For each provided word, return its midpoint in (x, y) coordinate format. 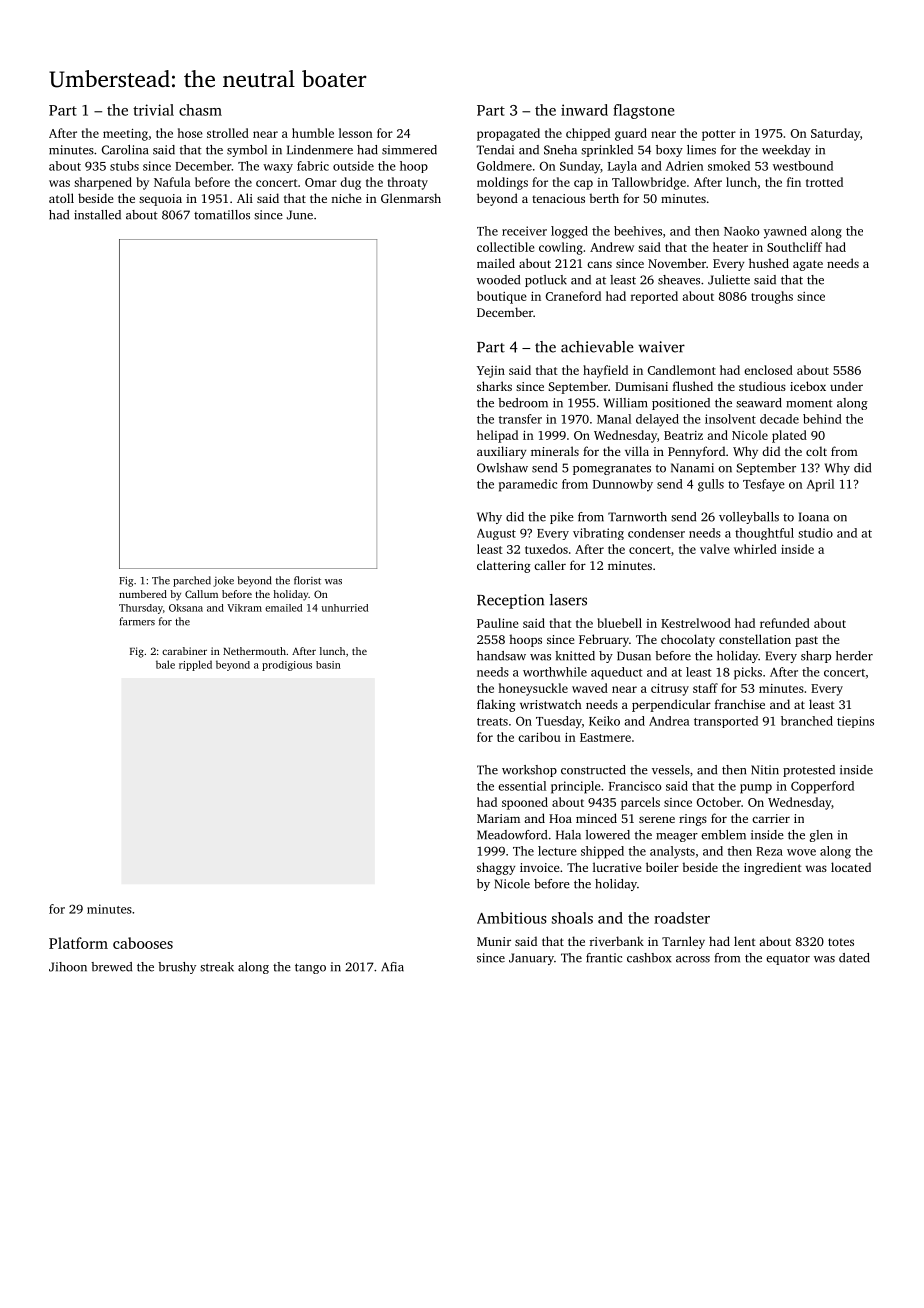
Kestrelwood (696, 623)
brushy (177, 968)
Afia (392, 967)
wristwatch (551, 704)
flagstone (644, 111)
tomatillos (222, 215)
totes (841, 942)
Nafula (172, 182)
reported (654, 297)
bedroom (523, 403)
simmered (409, 150)
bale (165, 664)
